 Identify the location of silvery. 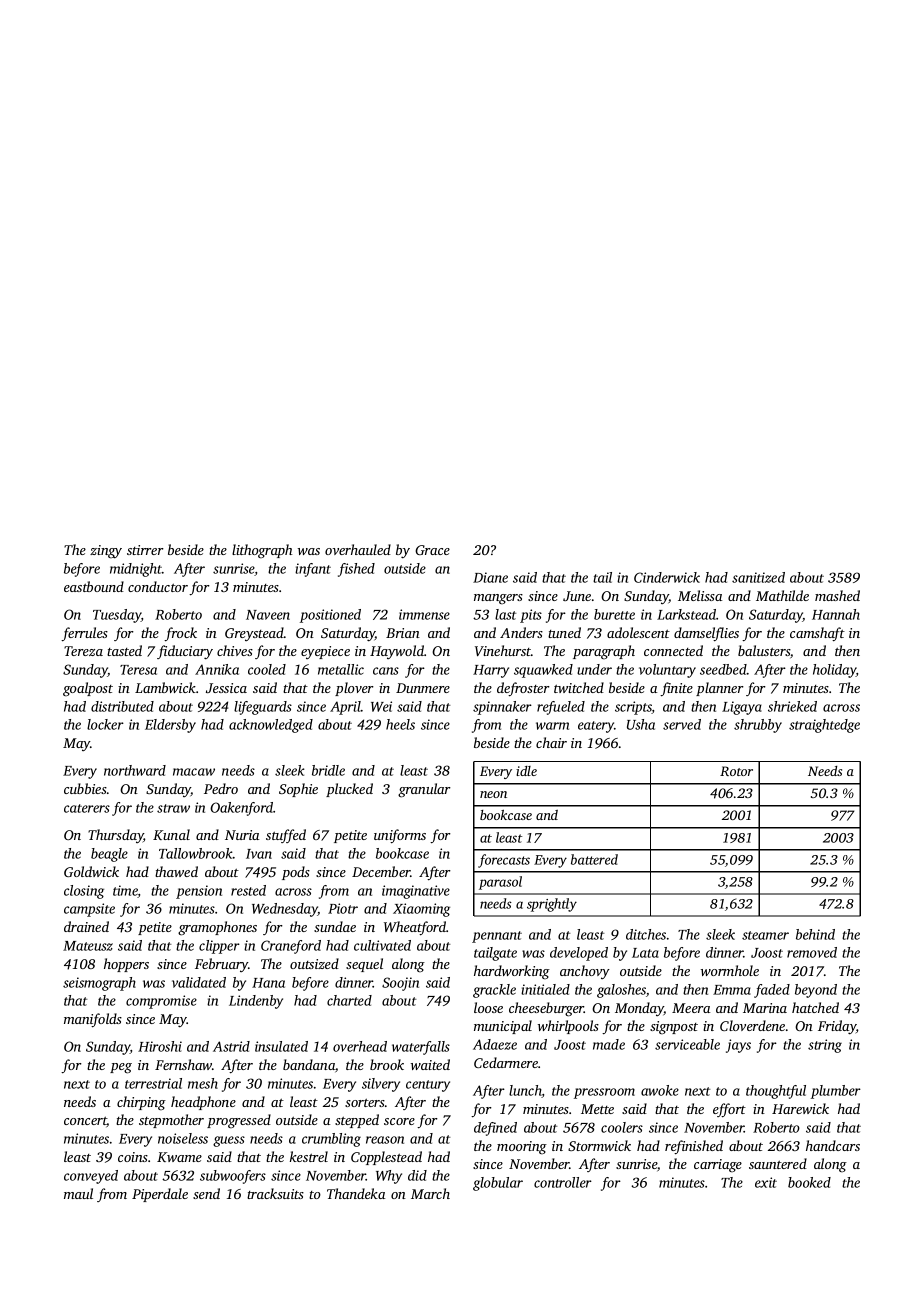
(381, 1085).
